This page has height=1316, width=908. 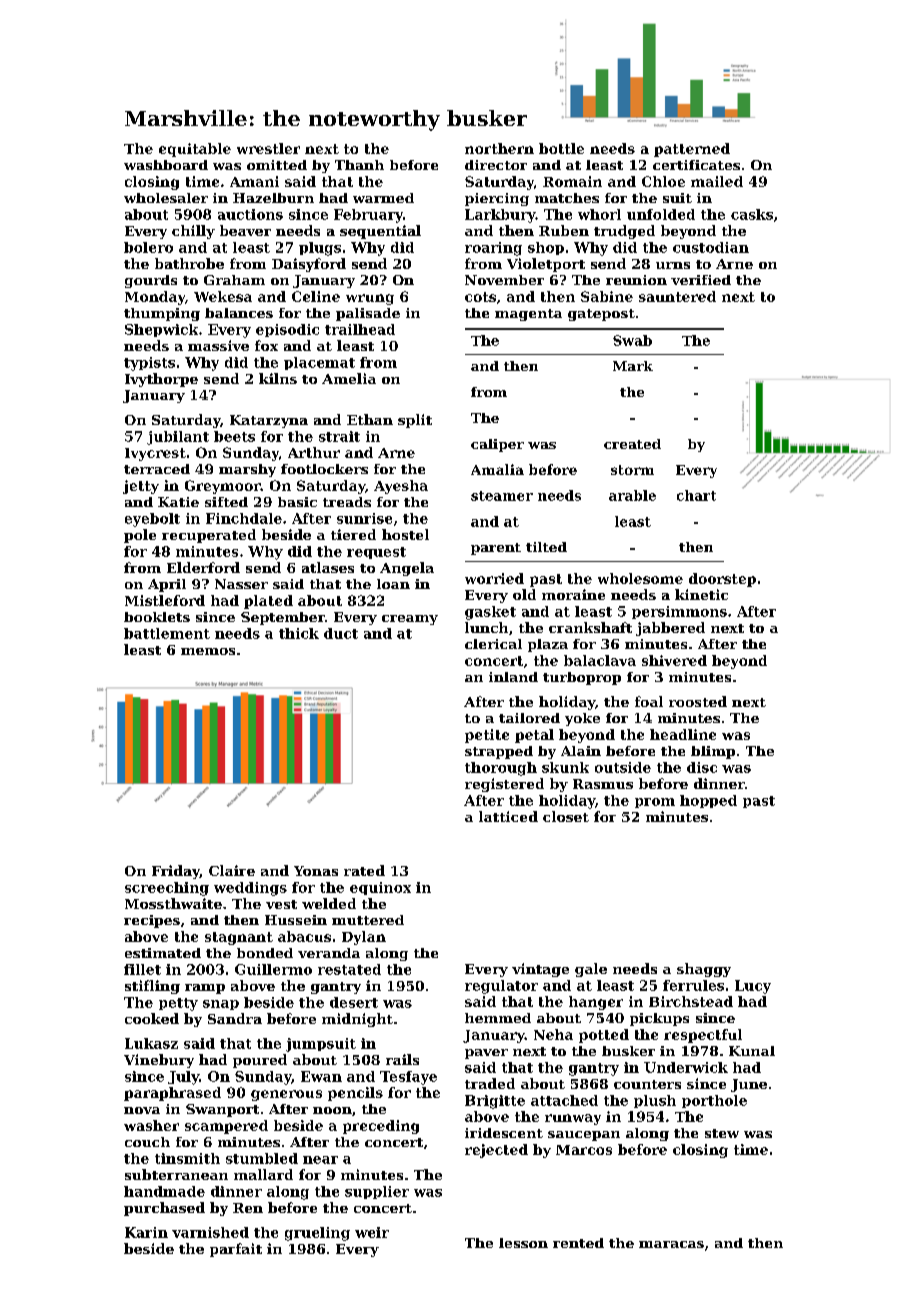 I want to click on hopped, so click(x=708, y=801).
